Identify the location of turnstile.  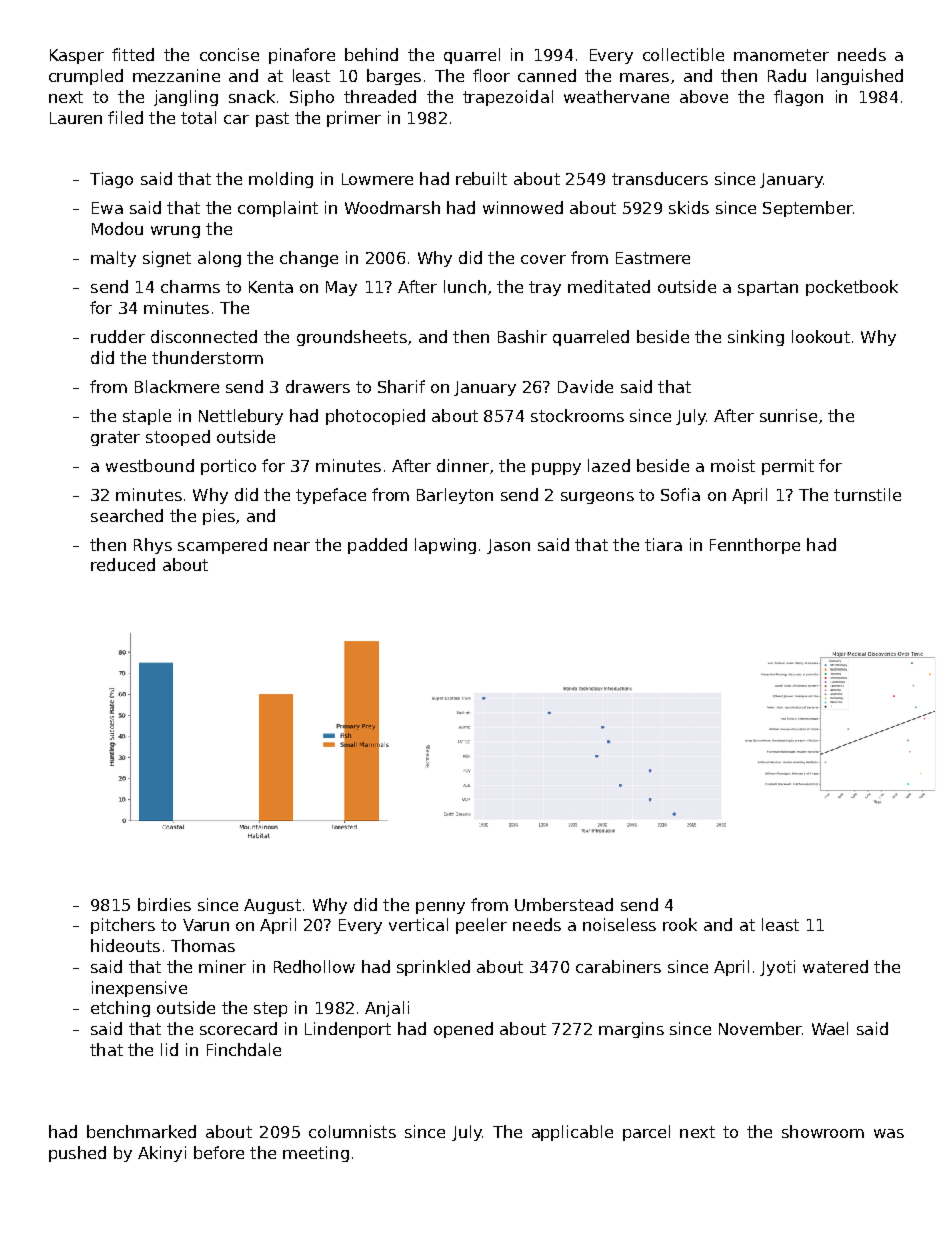
(867, 494).
